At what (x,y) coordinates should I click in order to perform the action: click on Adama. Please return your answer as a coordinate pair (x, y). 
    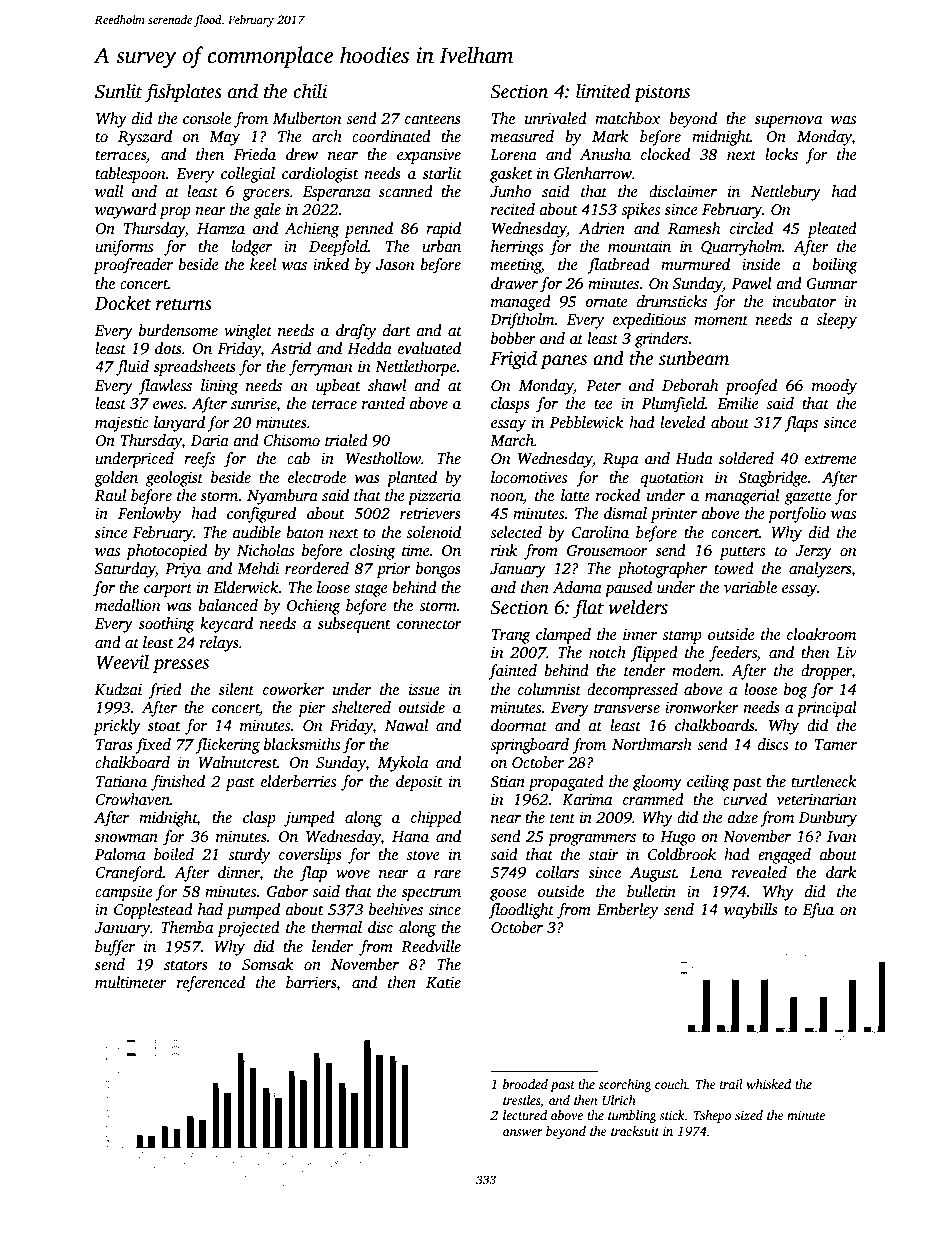
    Looking at the image, I should click on (577, 587).
